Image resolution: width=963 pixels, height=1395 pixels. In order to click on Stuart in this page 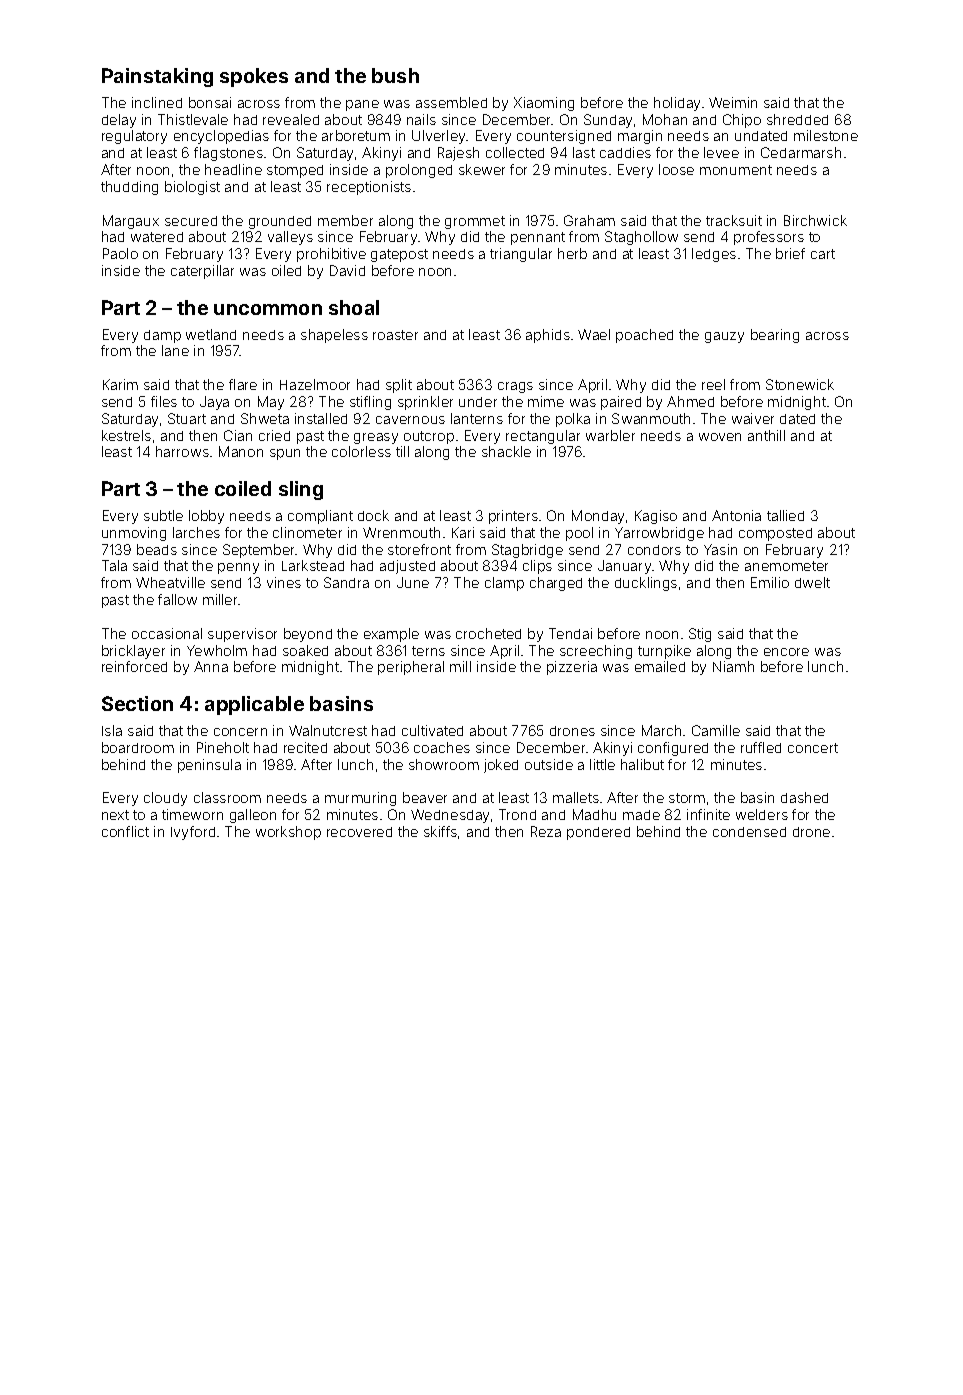, I will do `click(187, 418)`.
